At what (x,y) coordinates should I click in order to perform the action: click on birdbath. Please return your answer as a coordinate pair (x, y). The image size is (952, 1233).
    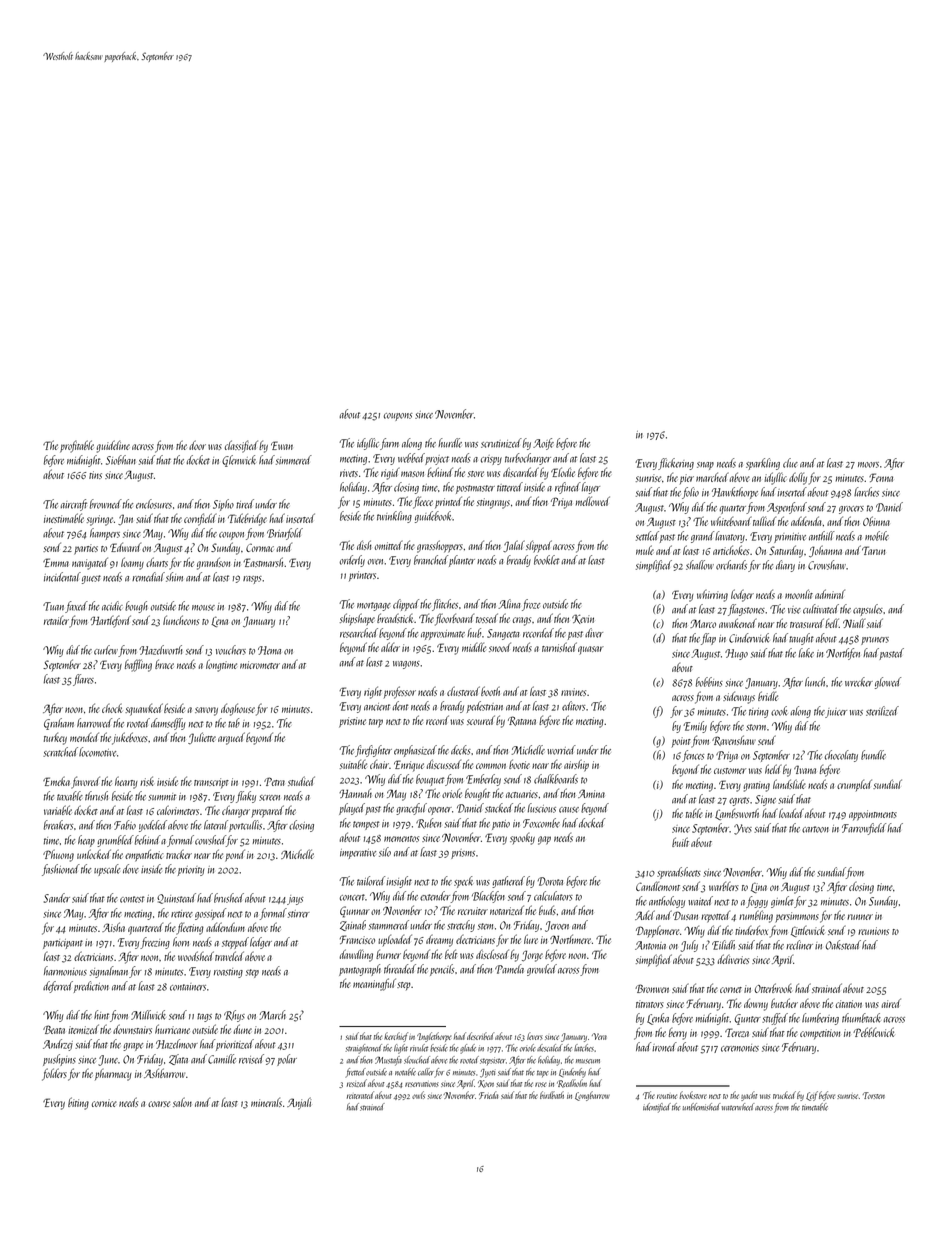
    Looking at the image, I should click on (552, 1095).
